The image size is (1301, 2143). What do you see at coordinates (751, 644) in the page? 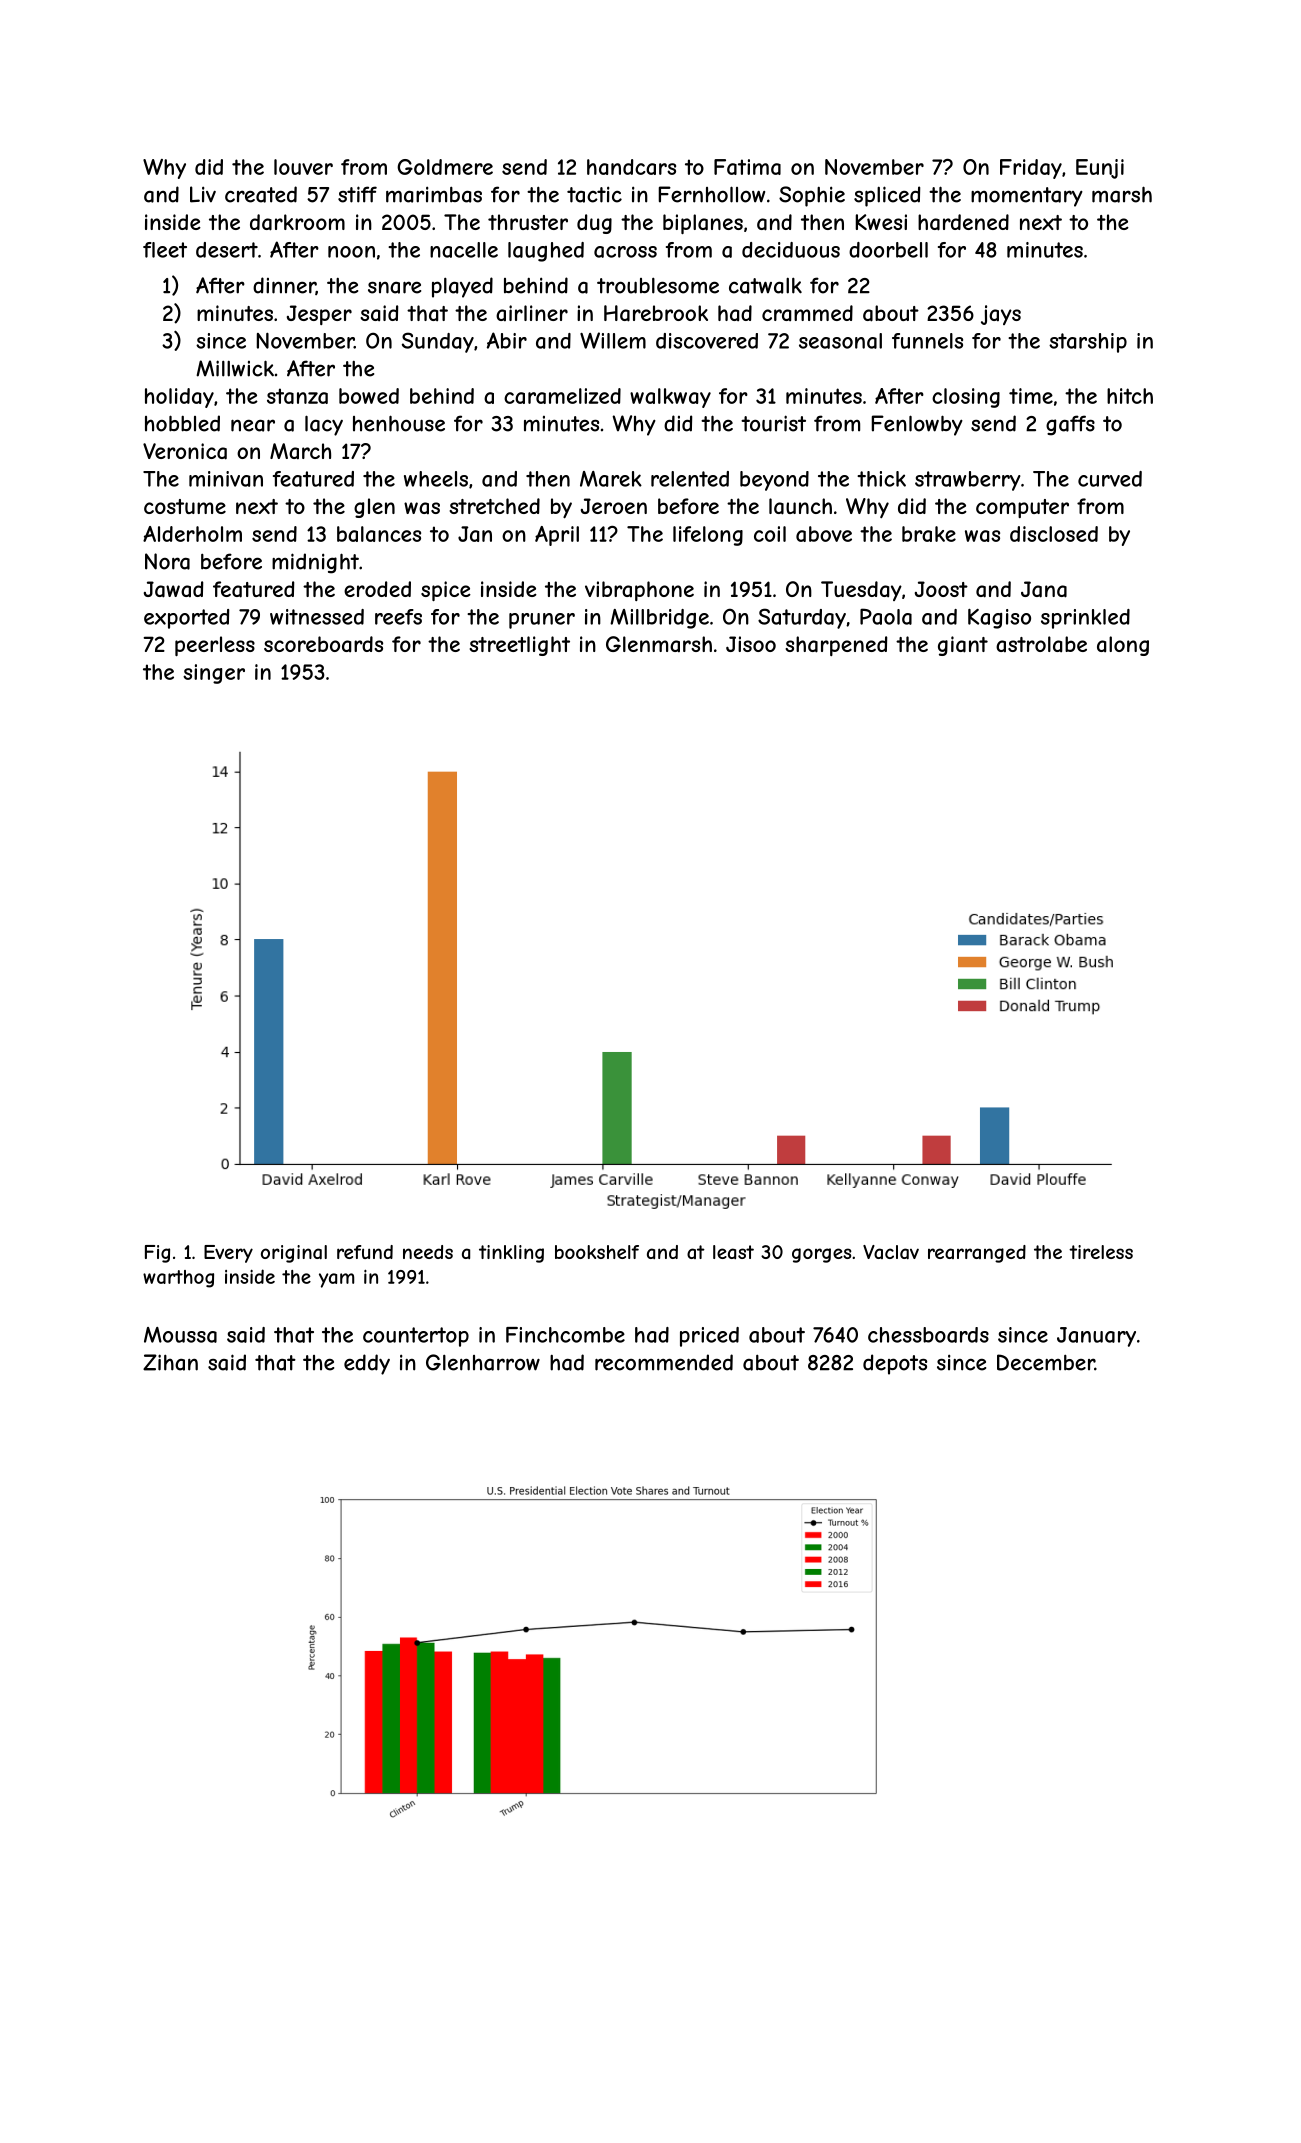
I see `Jisoo` at bounding box center [751, 644].
